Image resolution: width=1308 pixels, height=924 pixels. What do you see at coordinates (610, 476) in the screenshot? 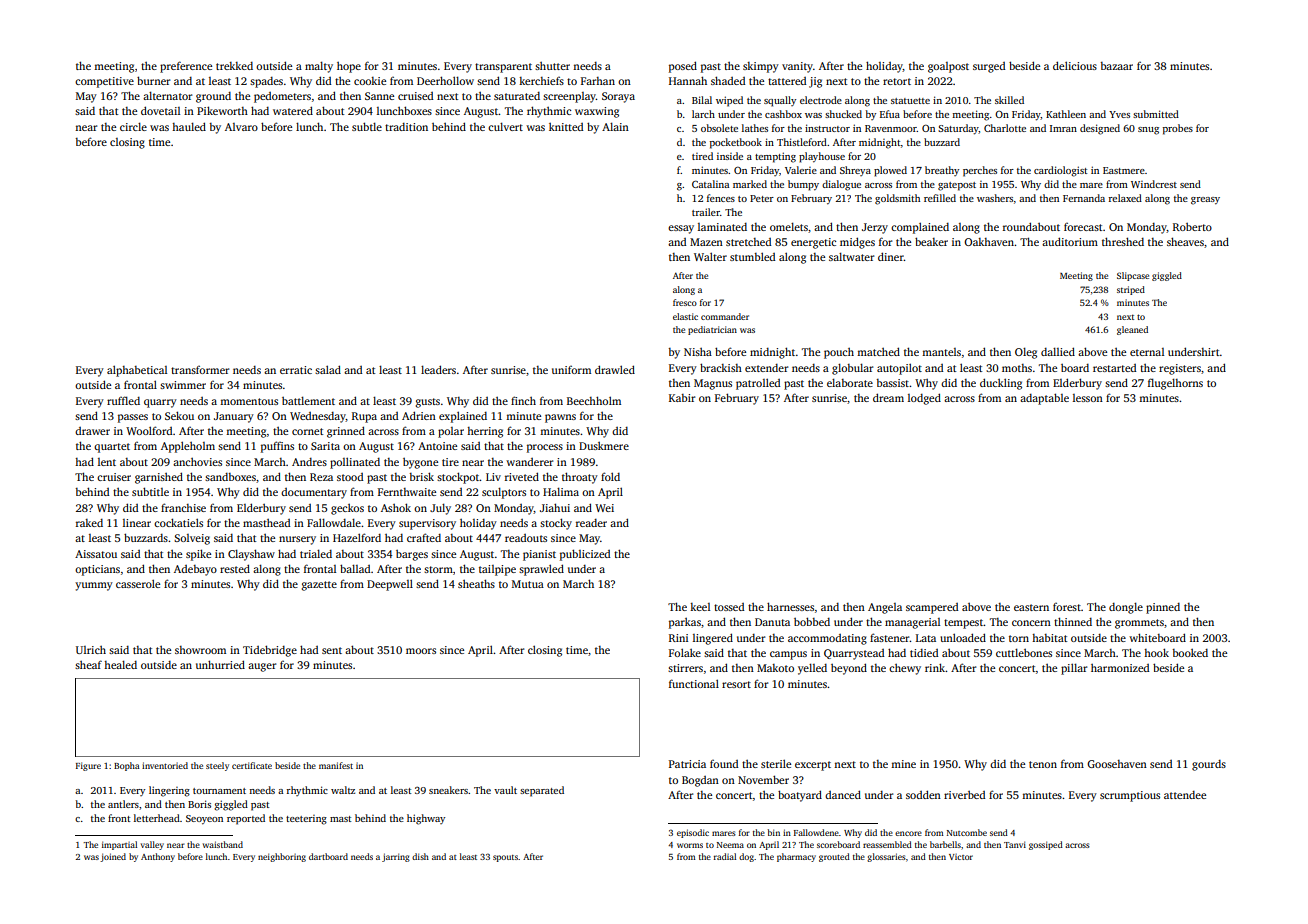
I see `fold` at bounding box center [610, 476].
